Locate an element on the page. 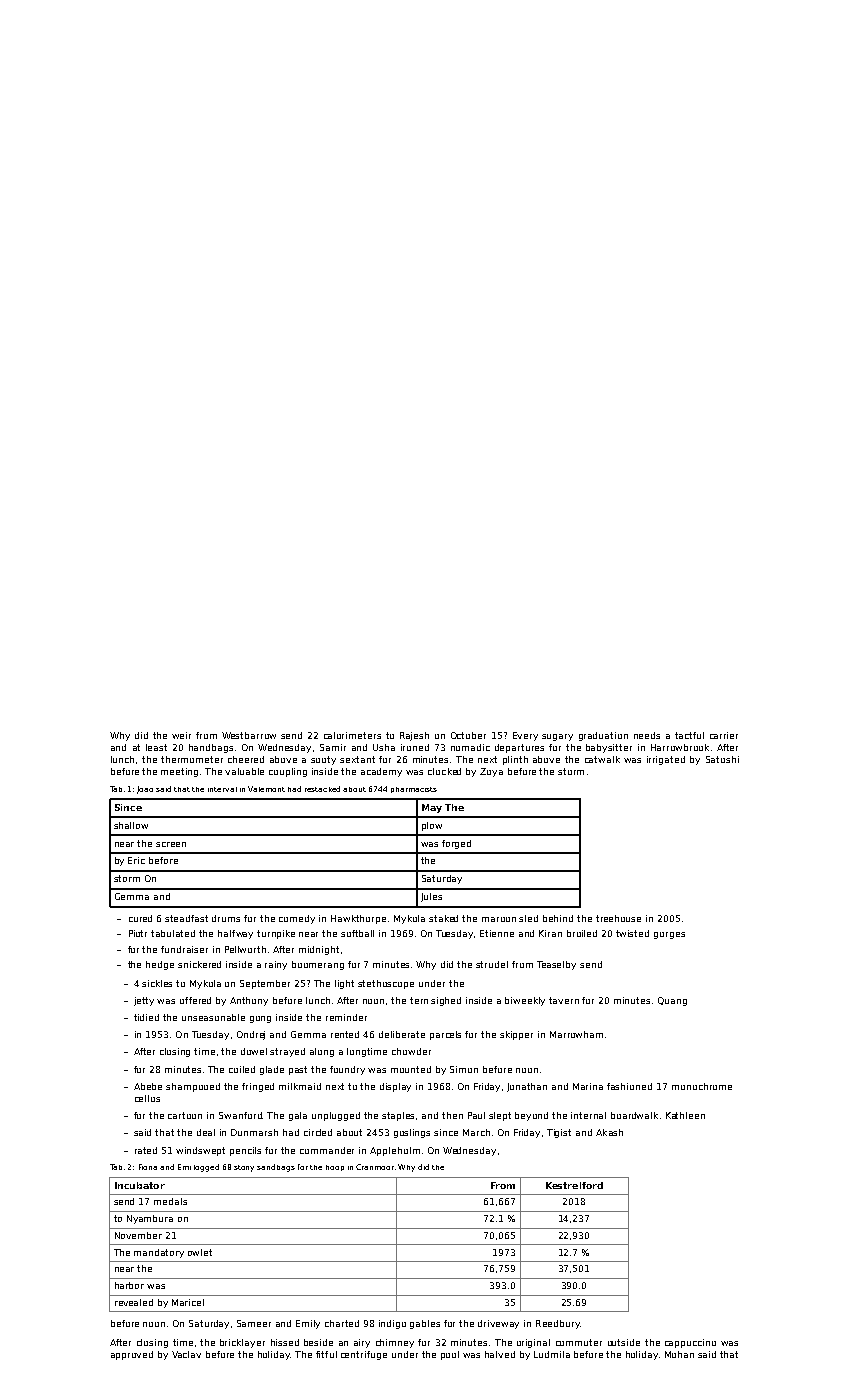 The image size is (849, 1400). driveway is located at coordinates (498, 1324).
